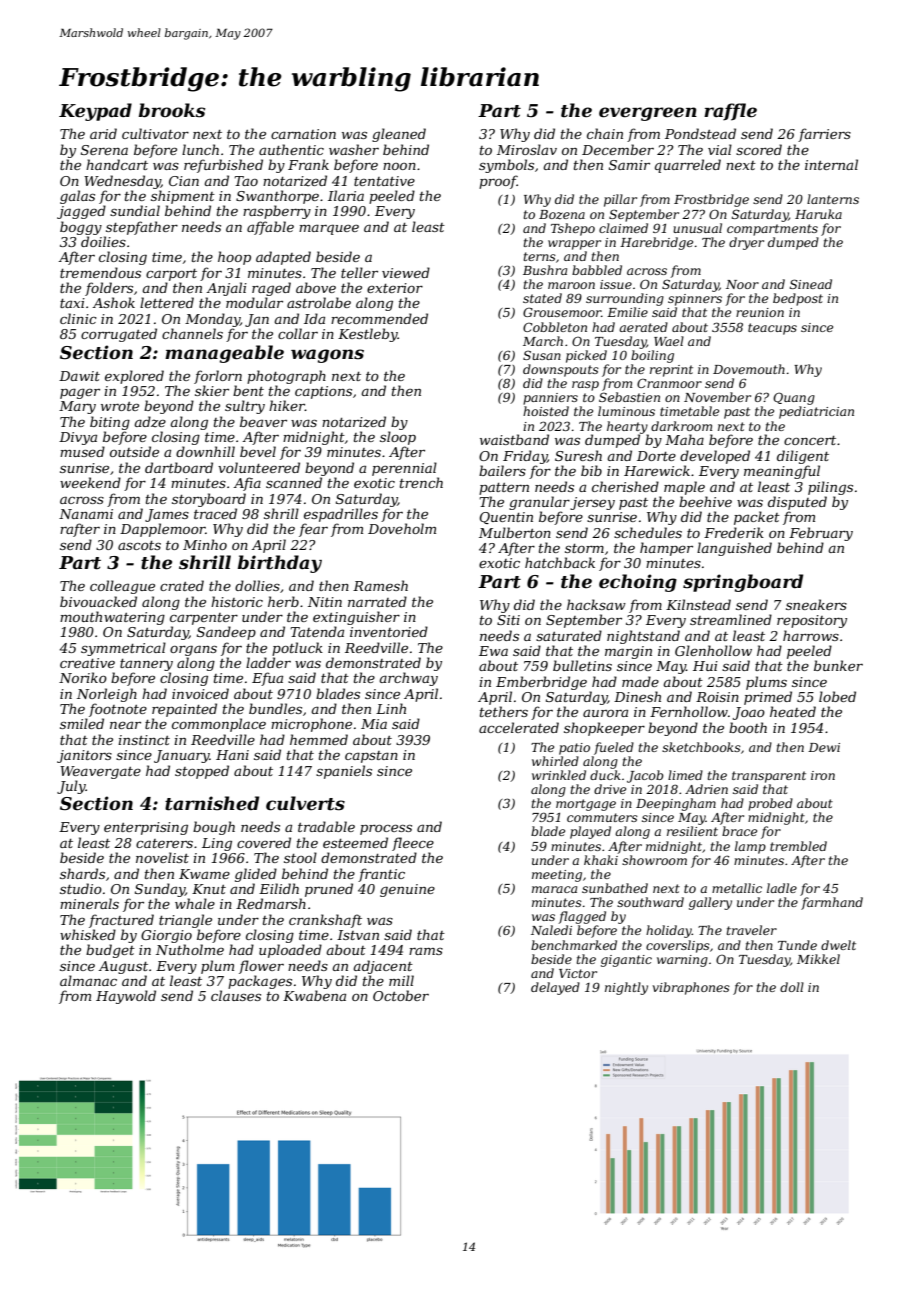  What do you see at coordinates (798, 846) in the document?
I see `trembled` at bounding box center [798, 846].
